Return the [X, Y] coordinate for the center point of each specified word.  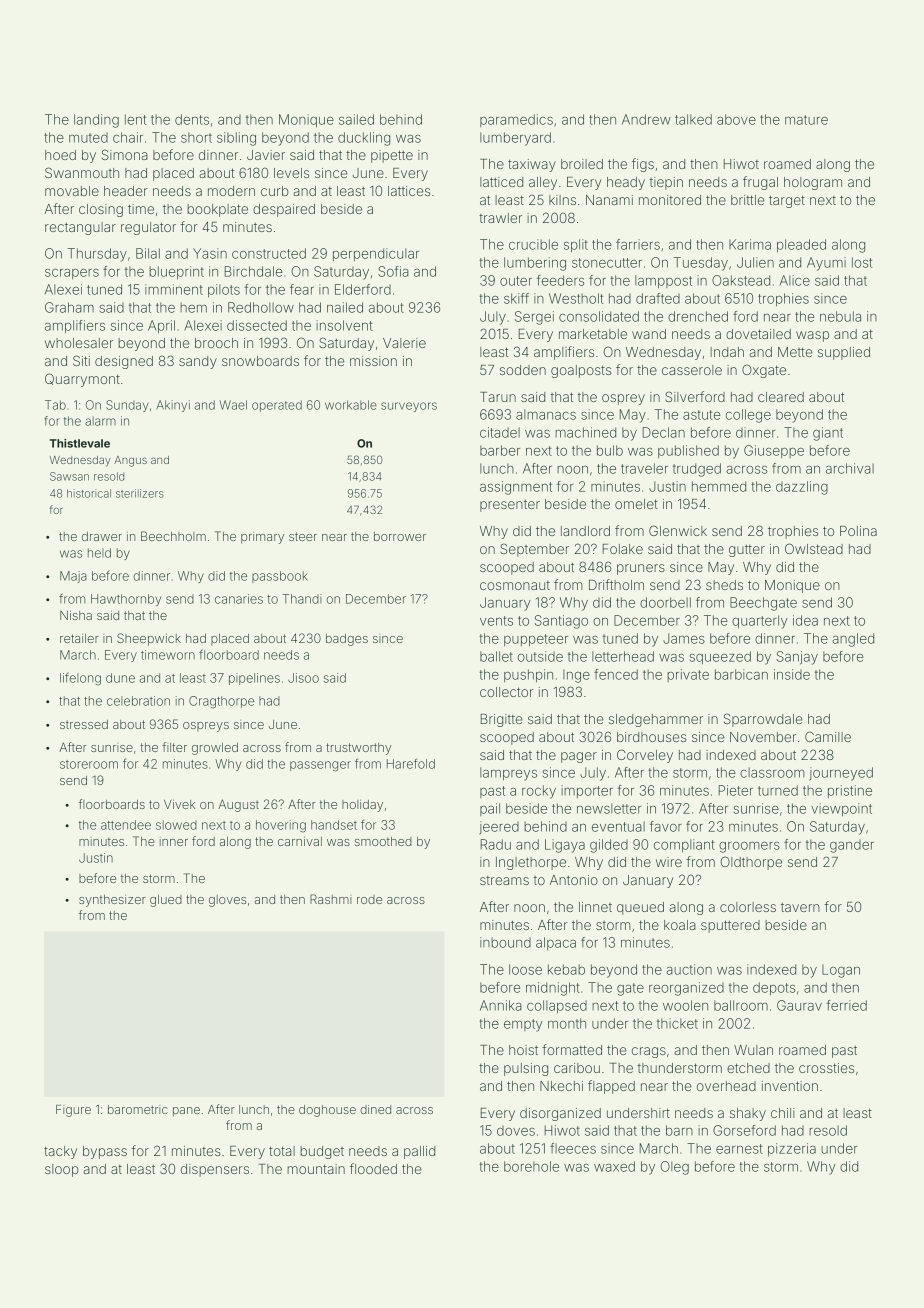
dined [375, 1109]
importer [587, 791]
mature [806, 120]
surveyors [409, 407]
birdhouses [651, 737]
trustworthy [358, 749]
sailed [356, 119]
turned [778, 790]
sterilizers [140, 493]
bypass [105, 1152]
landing [96, 121]
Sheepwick [149, 639]
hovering [281, 826]
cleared [781, 397]
